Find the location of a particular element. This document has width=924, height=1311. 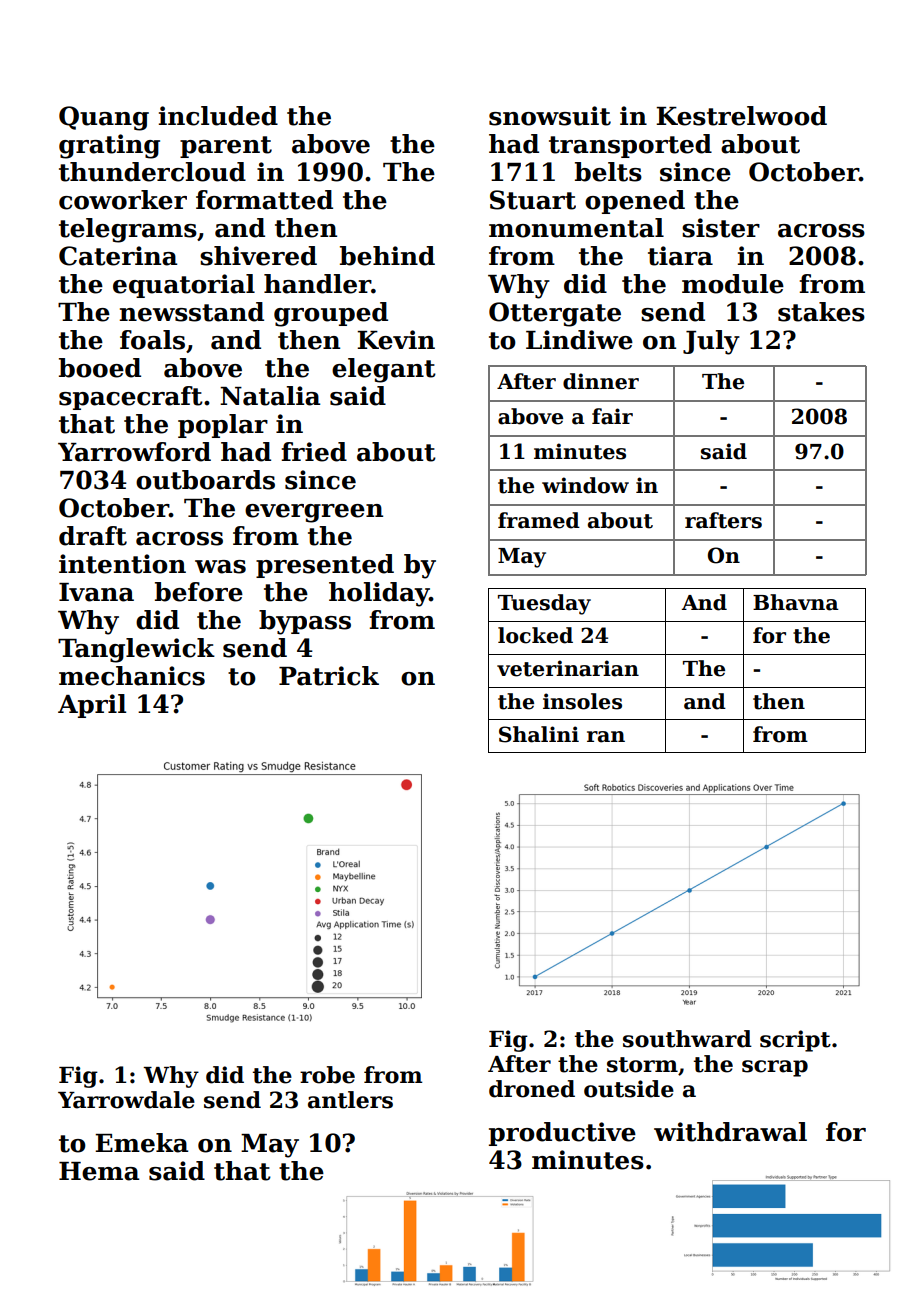

Quang is located at coordinates (104, 118).
